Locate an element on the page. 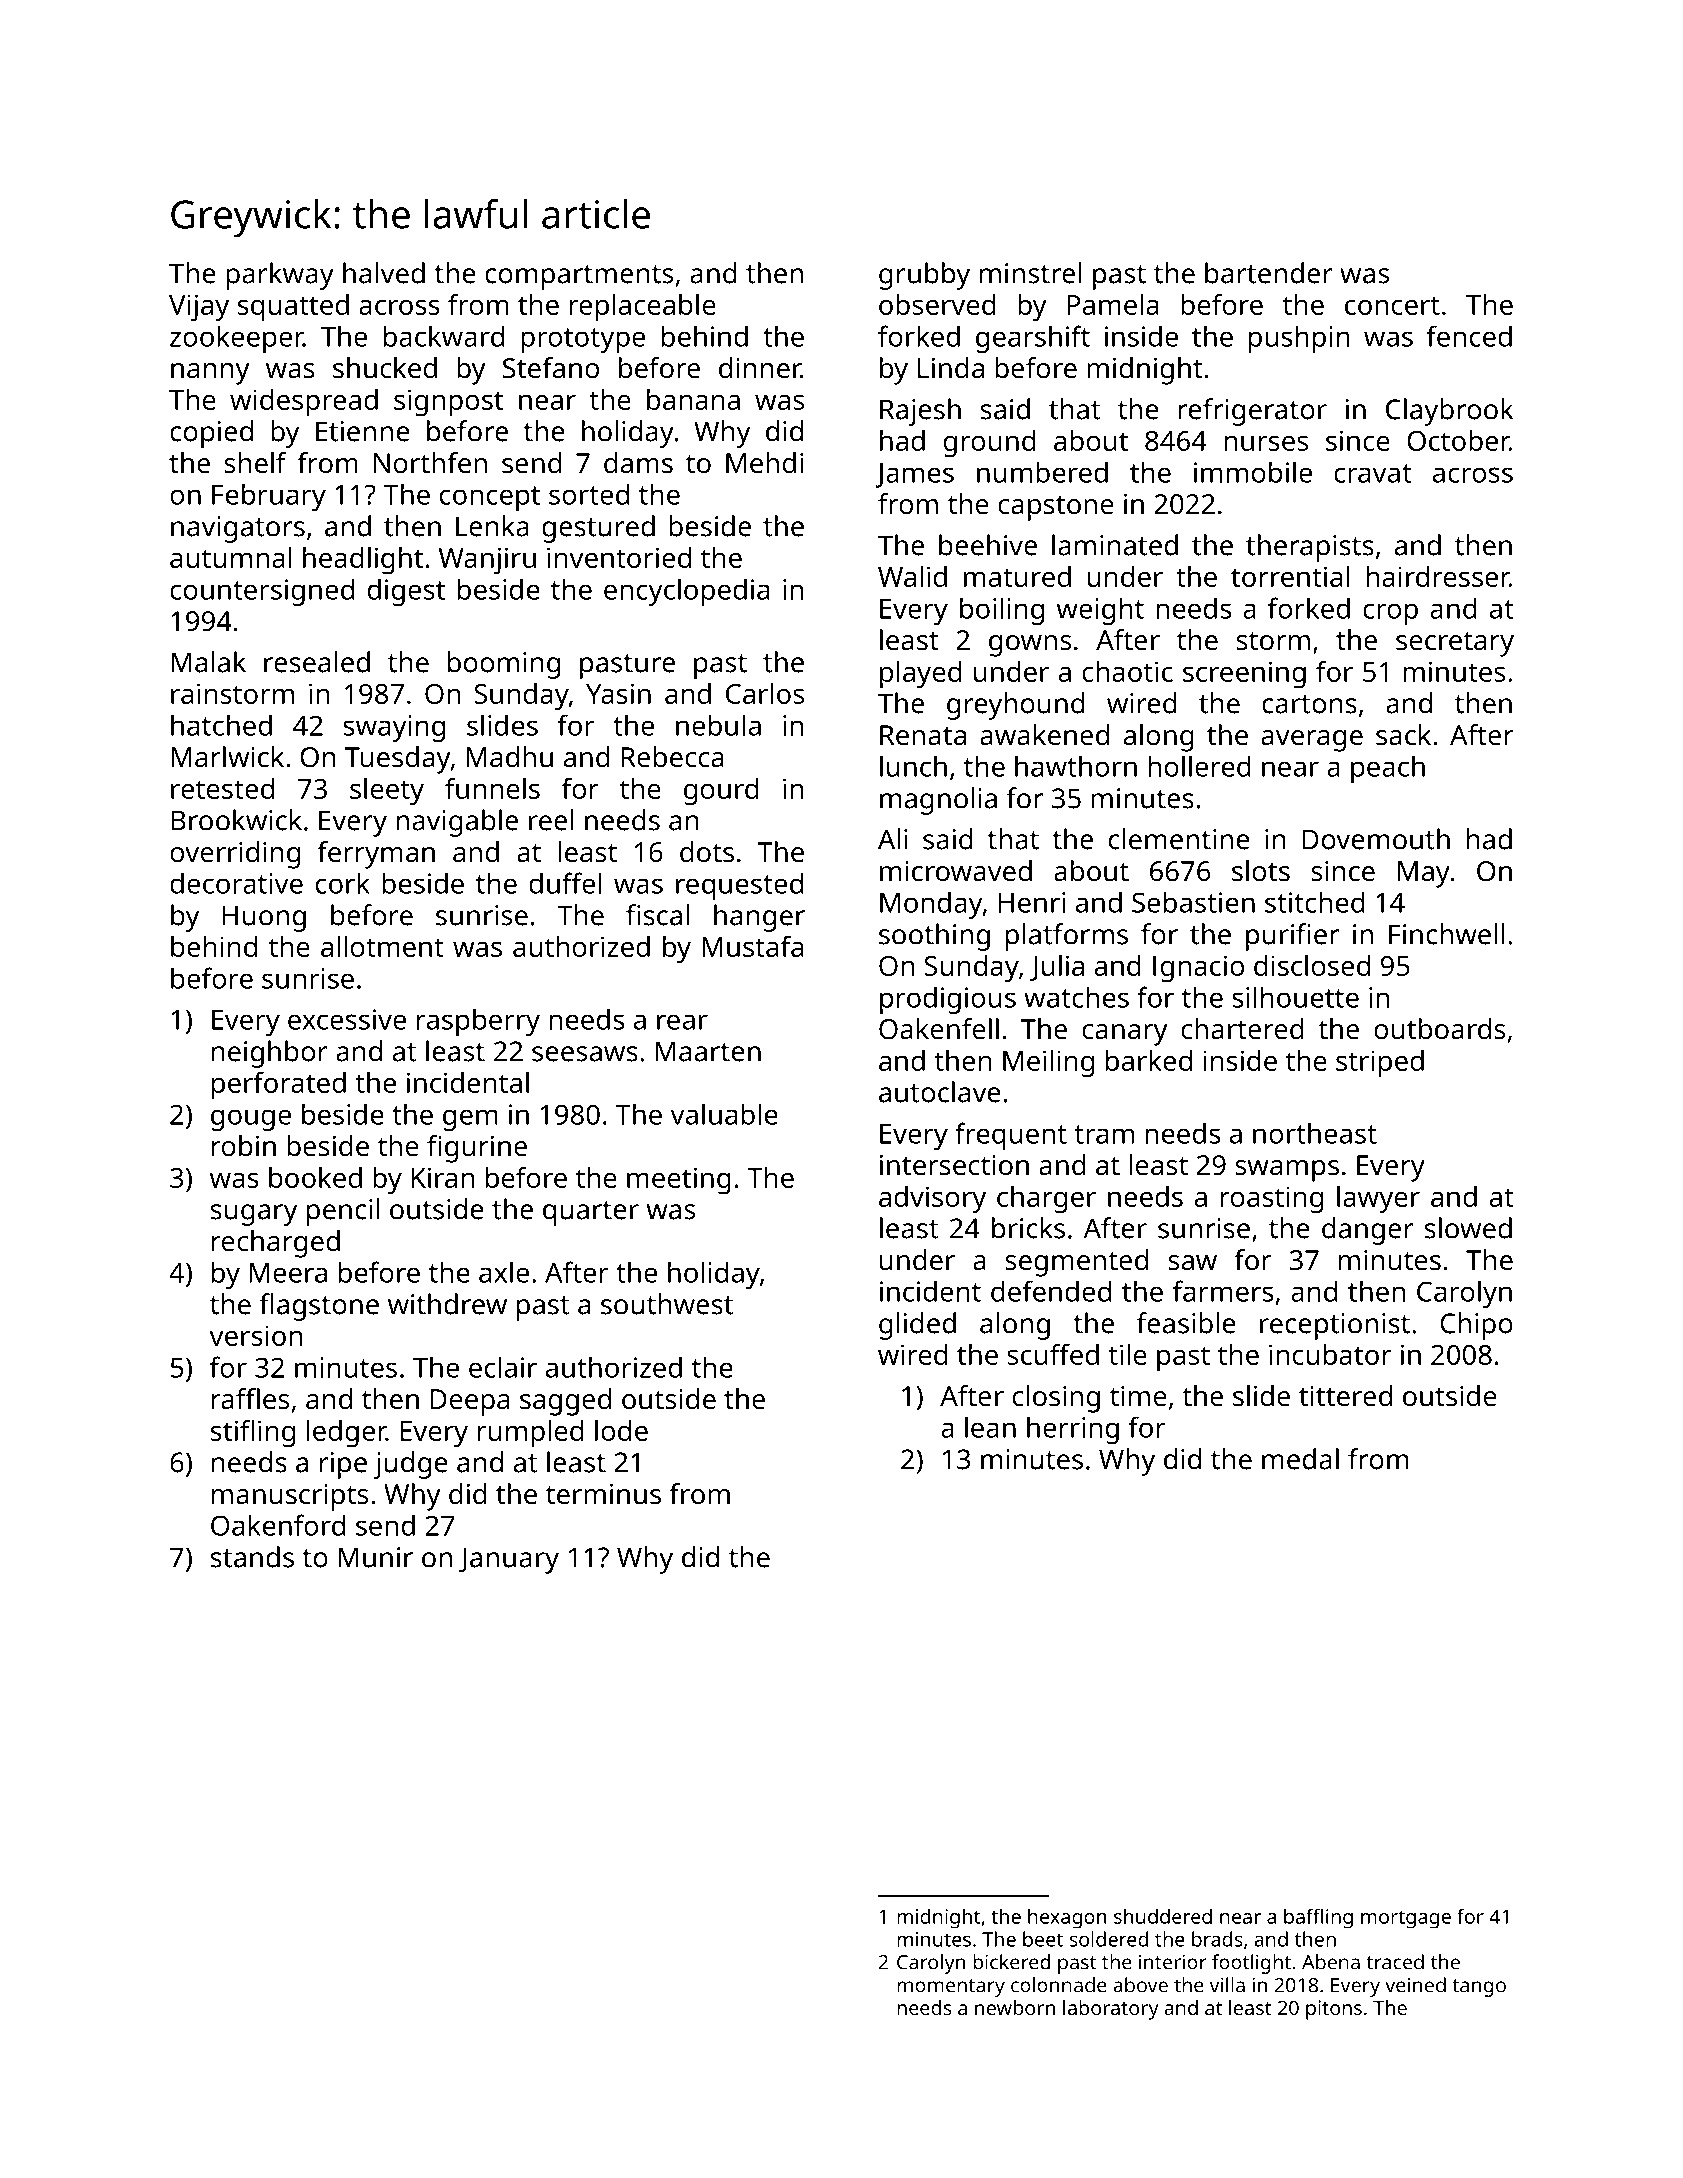 This document has width=1683, height=2178. momentary is located at coordinates (951, 1988).
